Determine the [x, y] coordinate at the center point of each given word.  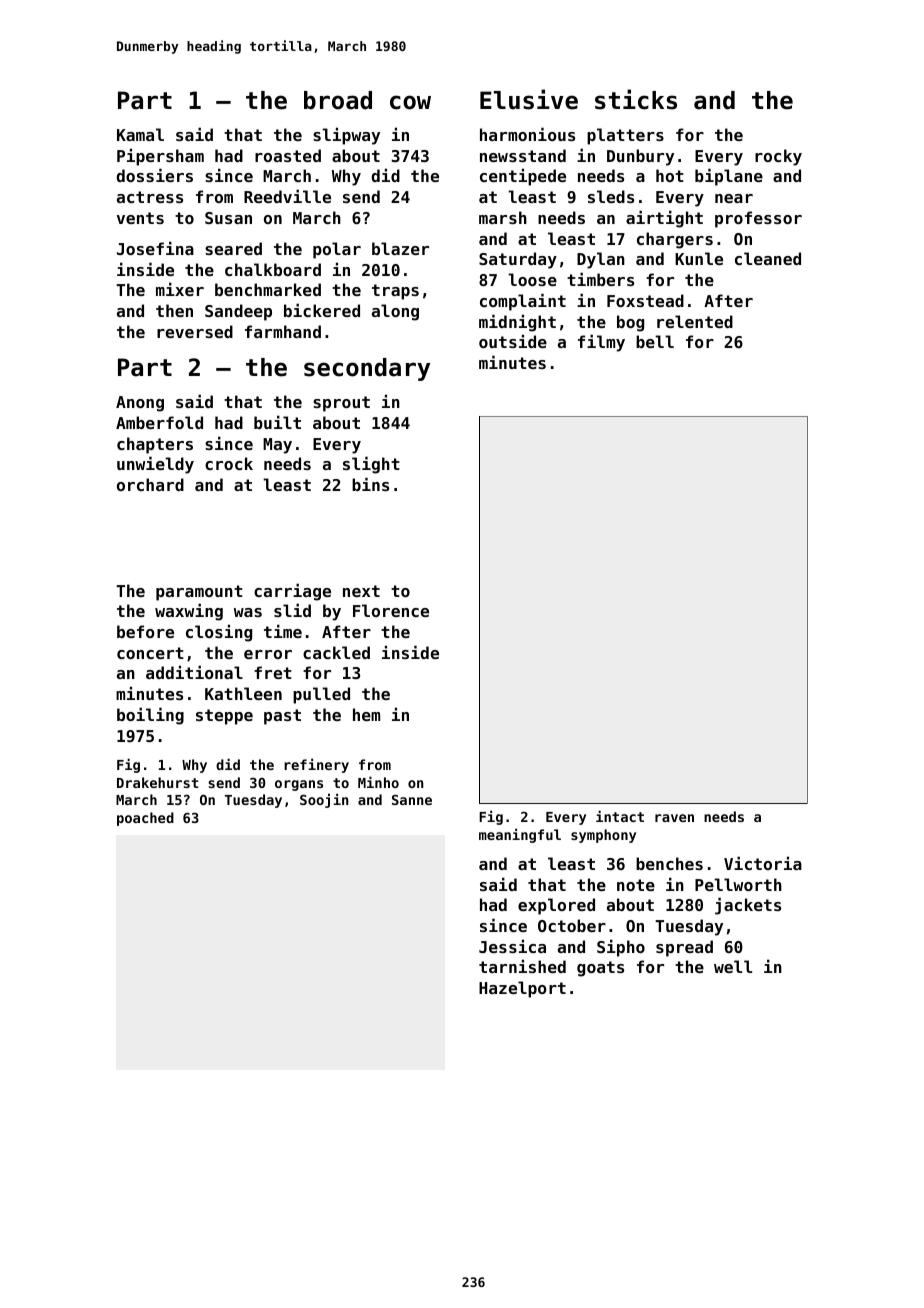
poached [145, 819]
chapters [155, 445]
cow [410, 102]
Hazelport [522, 989]
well [733, 966]
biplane [729, 177]
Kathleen [243, 693]
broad [338, 100]
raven [674, 818]
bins [370, 484]
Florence [391, 610]
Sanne [412, 800]
